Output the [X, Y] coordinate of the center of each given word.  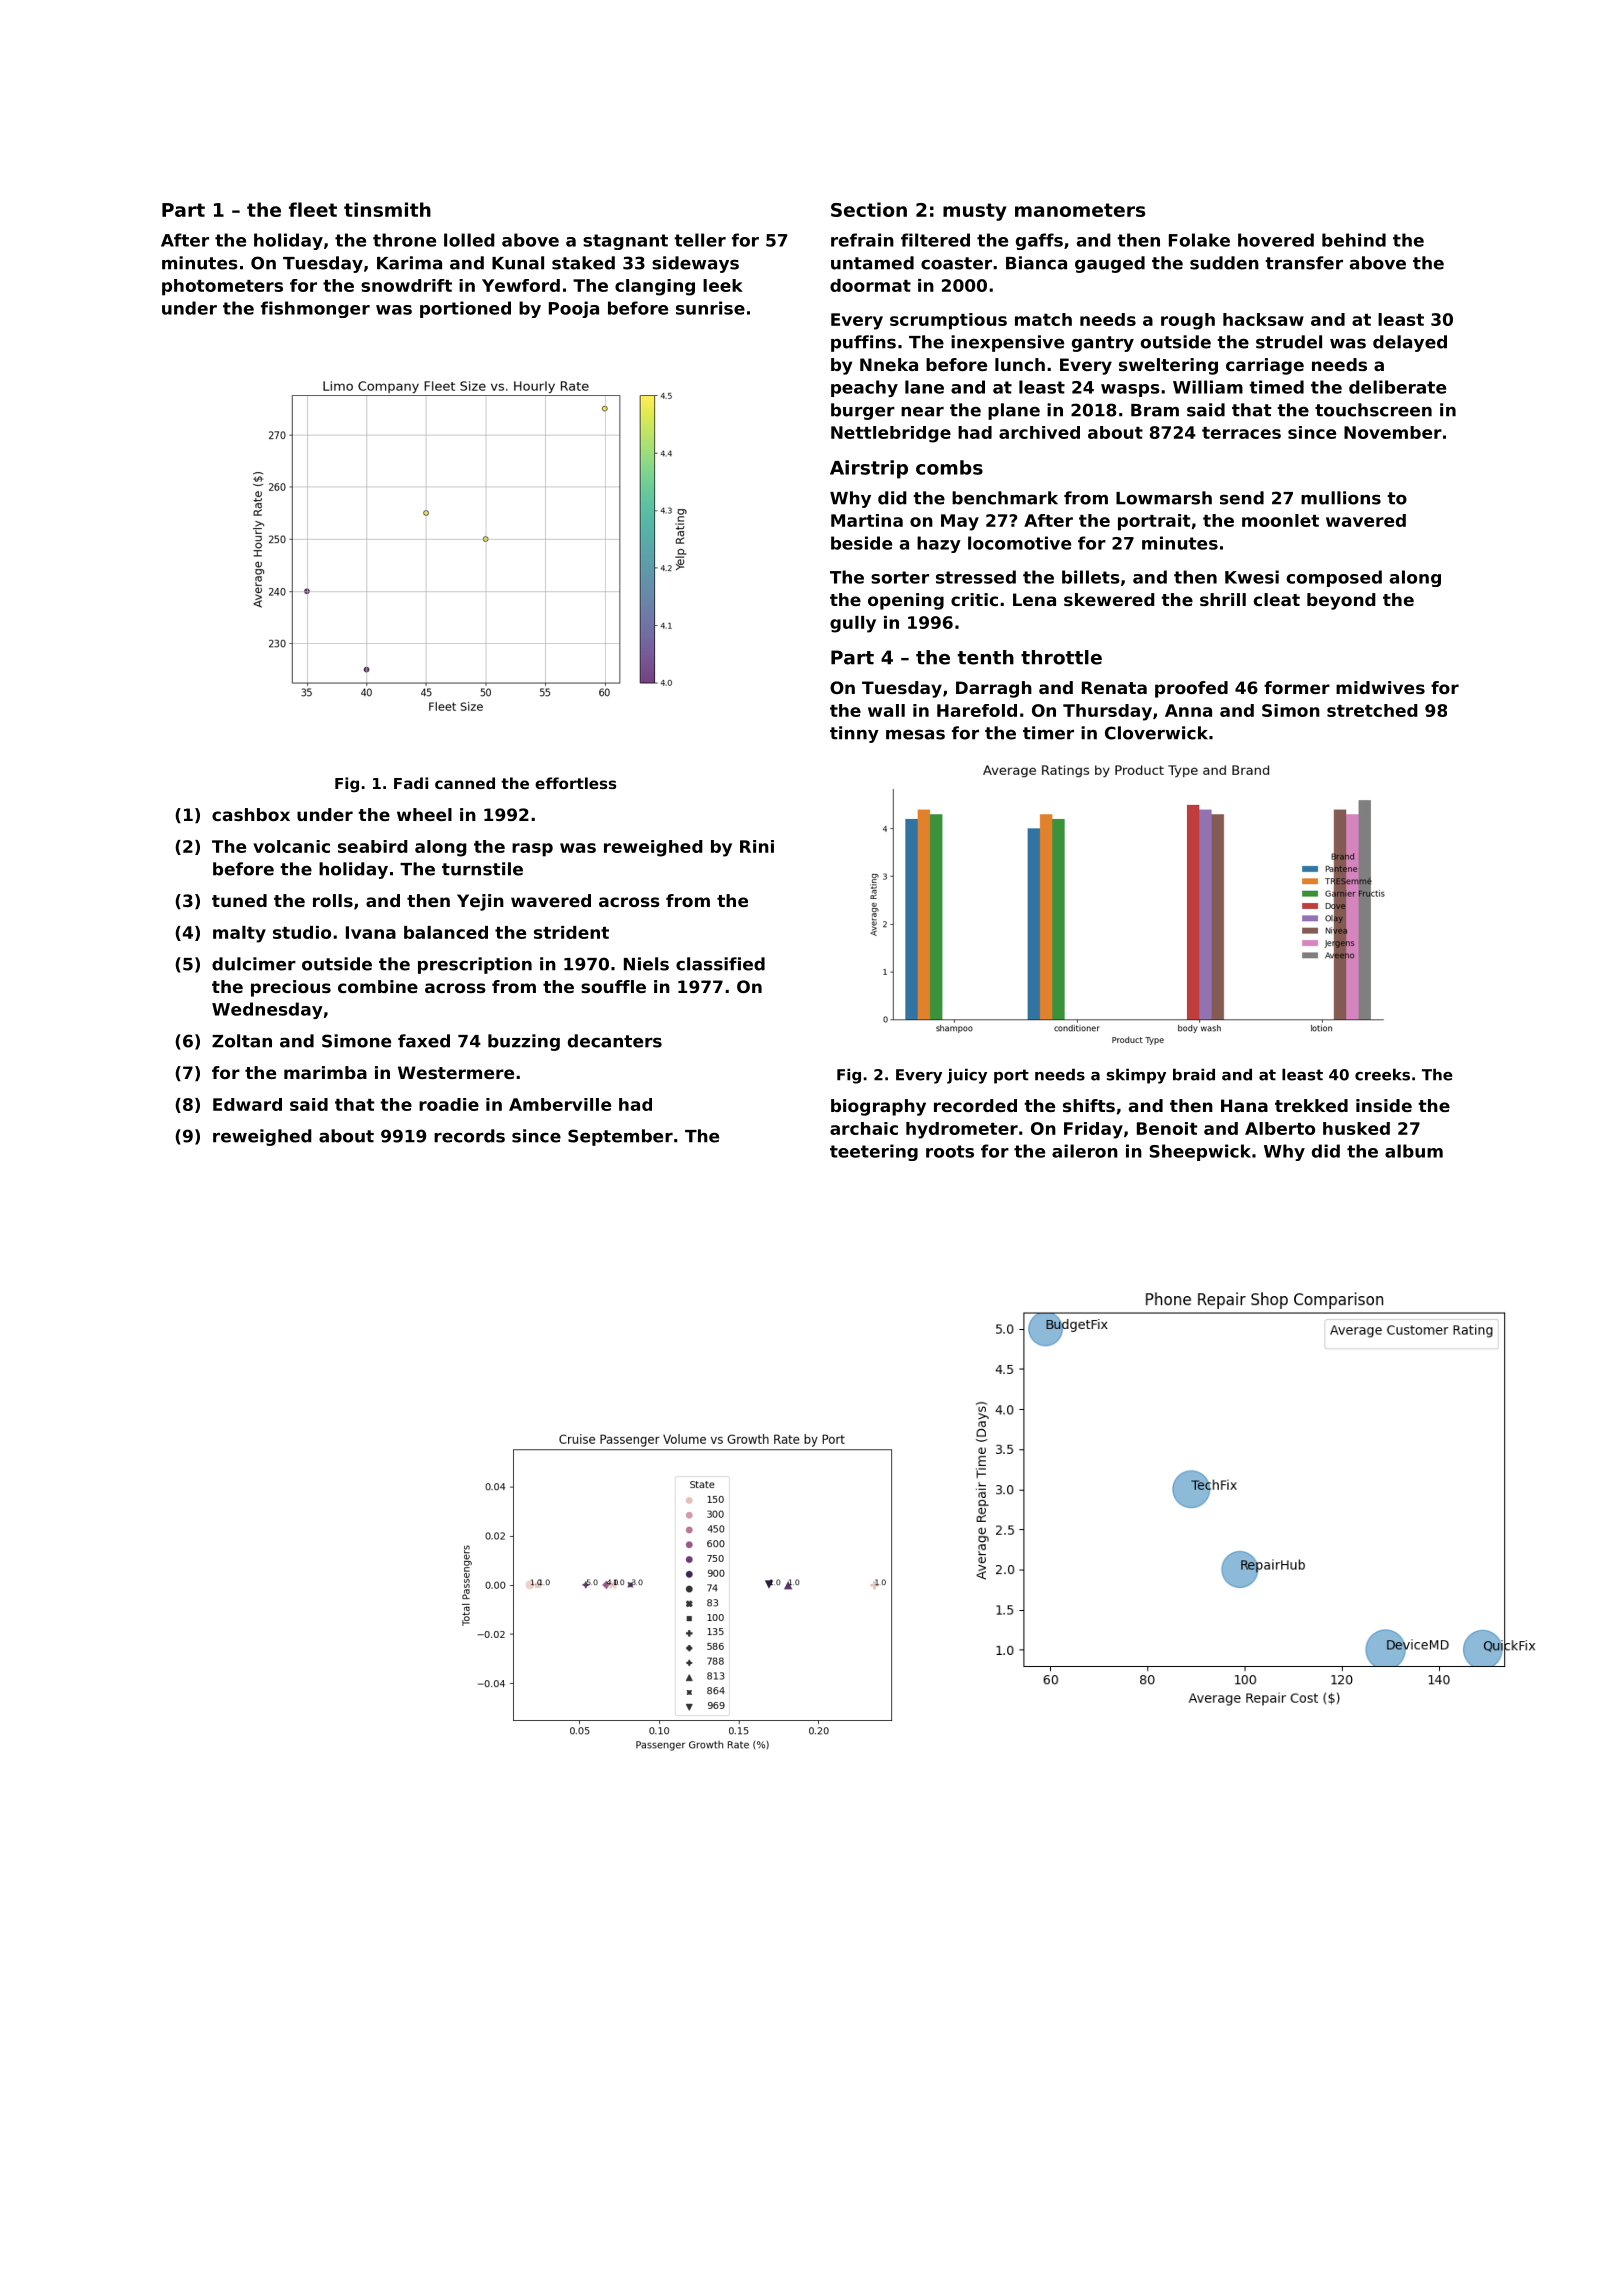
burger [863, 411]
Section [869, 209]
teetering [874, 1152]
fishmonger [315, 309]
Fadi [411, 783]
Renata [1114, 687]
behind [1354, 240]
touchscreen [1373, 410]
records [469, 1136]
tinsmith [387, 209]
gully [853, 624]
